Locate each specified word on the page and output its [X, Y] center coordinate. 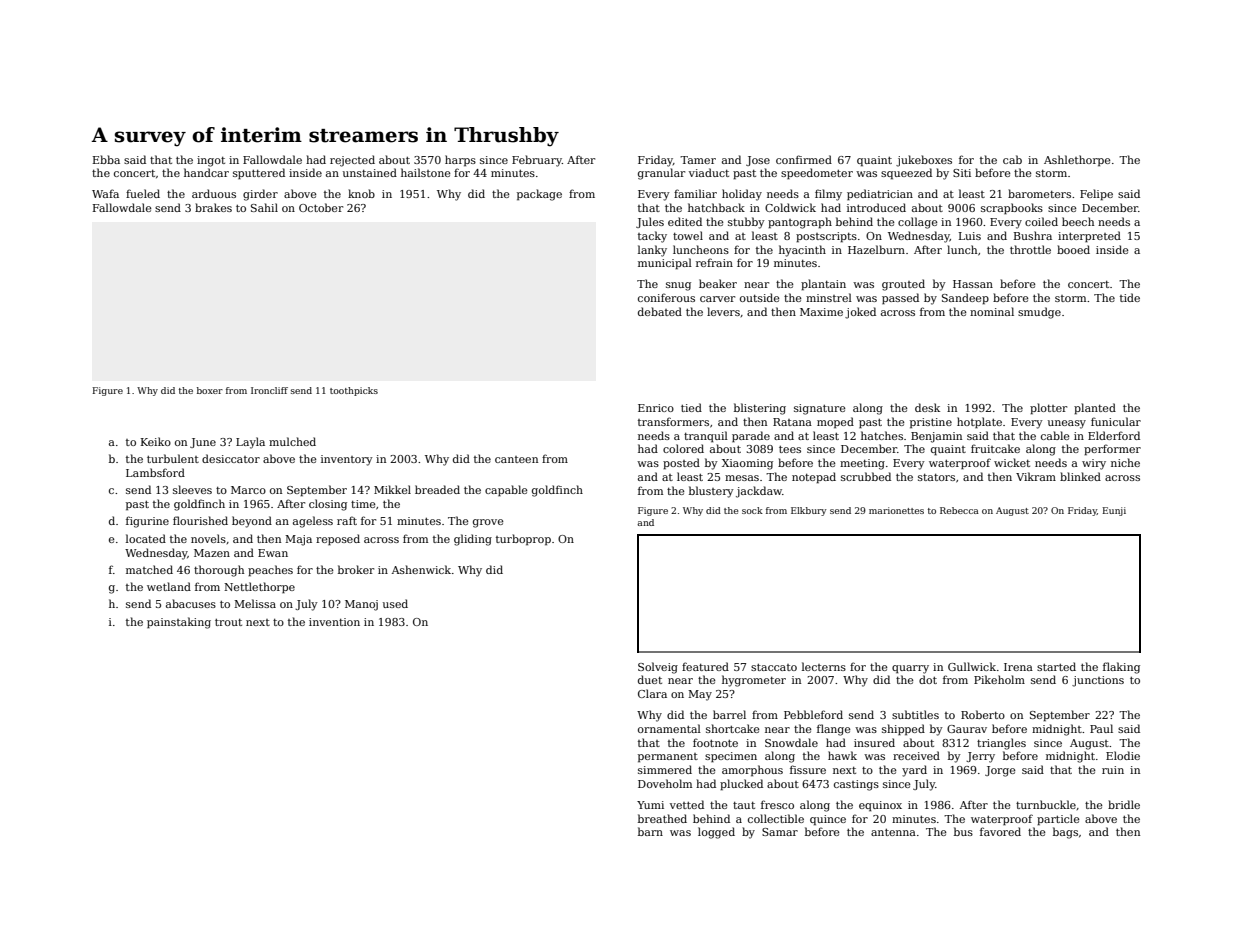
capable [506, 491]
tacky [652, 237]
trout [228, 622]
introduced [876, 207]
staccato [774, 667]
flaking [1121, 668]
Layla [250, 443]
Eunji [1114, 511]
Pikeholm [999, 679]
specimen [731, 757]
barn [650, 831]
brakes [213, 207]
